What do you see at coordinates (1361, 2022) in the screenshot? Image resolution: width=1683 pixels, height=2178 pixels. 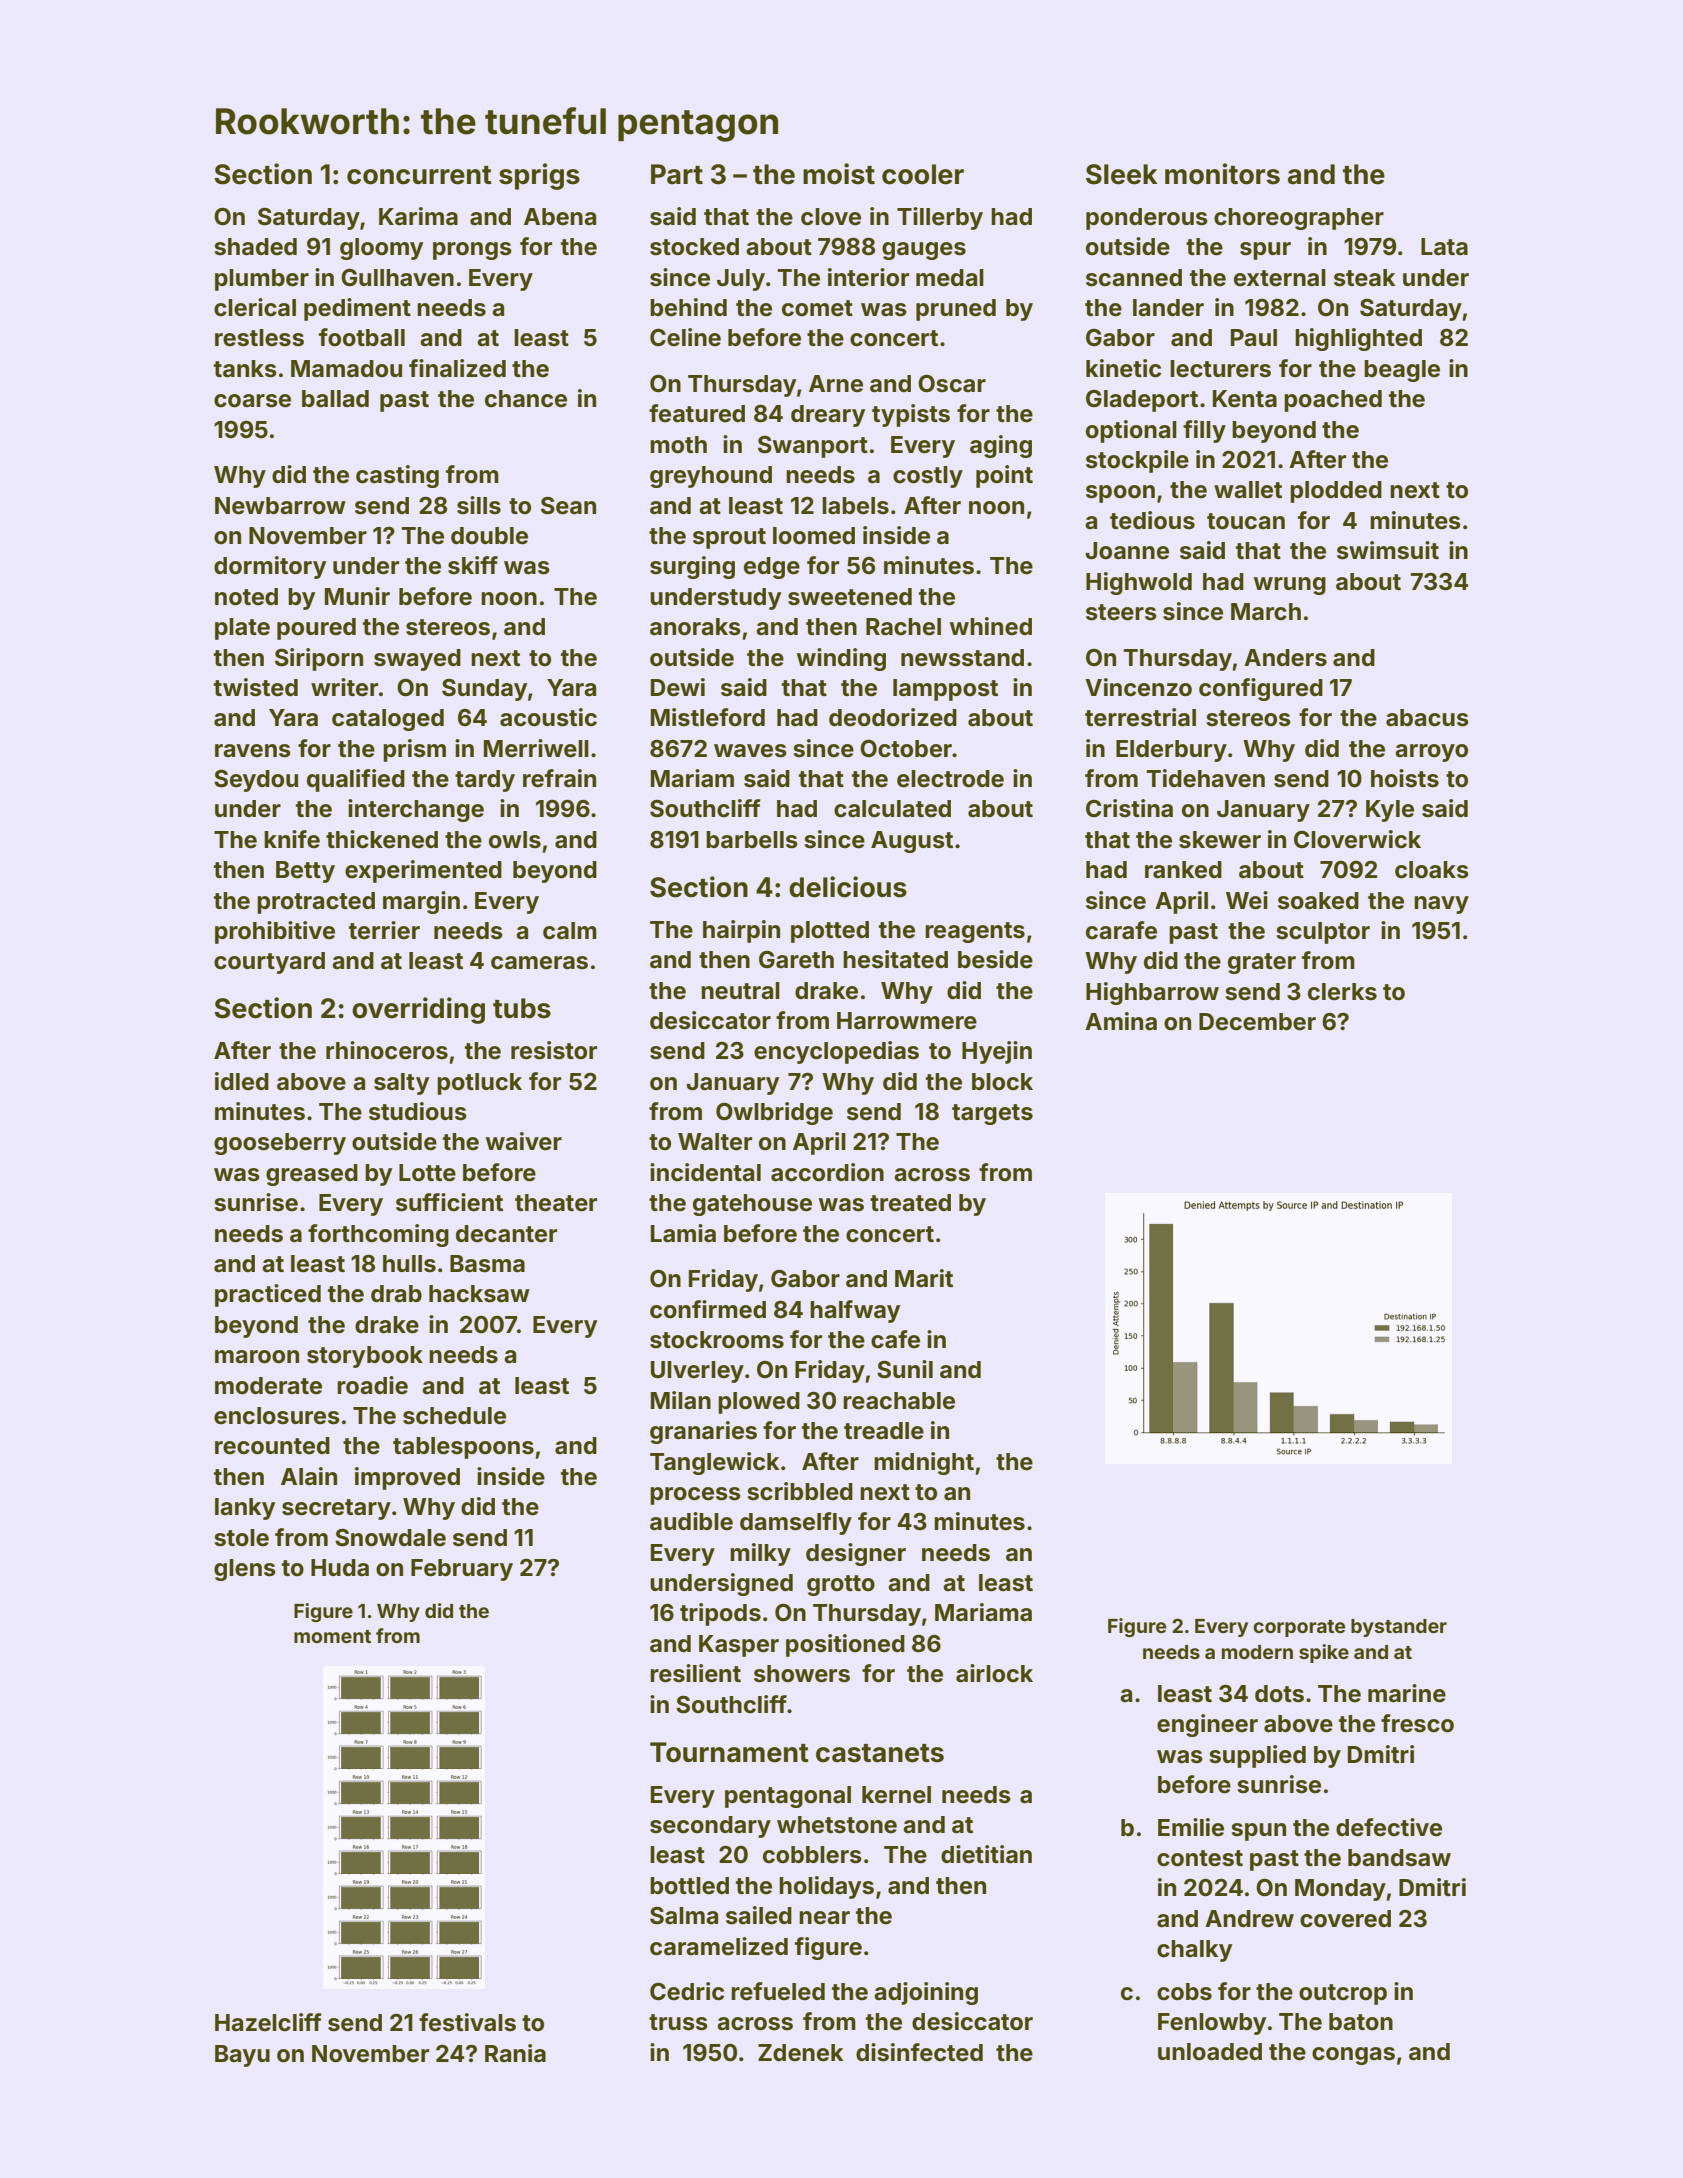 I see `baton` at bounding box center [1361, 2022].
